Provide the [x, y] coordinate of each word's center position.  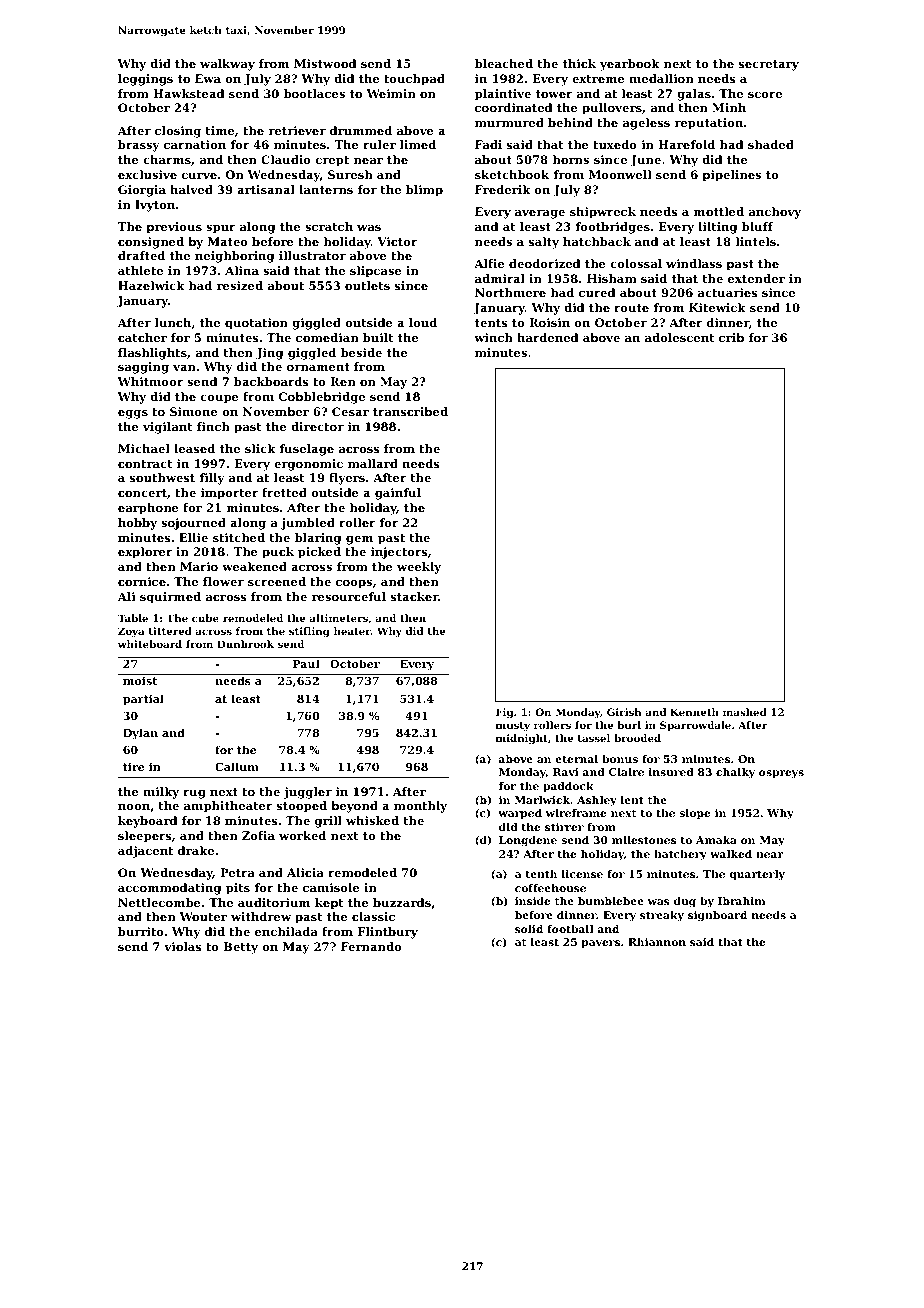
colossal [636, 263]
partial [143, 700]
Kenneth [694, 712]
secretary [769, 65]
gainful [398, 494]
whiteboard [150, 644]
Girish [624, 712]
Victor [397, 241]
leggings [145, 80]
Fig [504, 713]
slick [260, 448]
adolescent [680, 337]
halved [191, 189]
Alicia [305, 872]
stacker [414, 596]
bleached [504, 63]
